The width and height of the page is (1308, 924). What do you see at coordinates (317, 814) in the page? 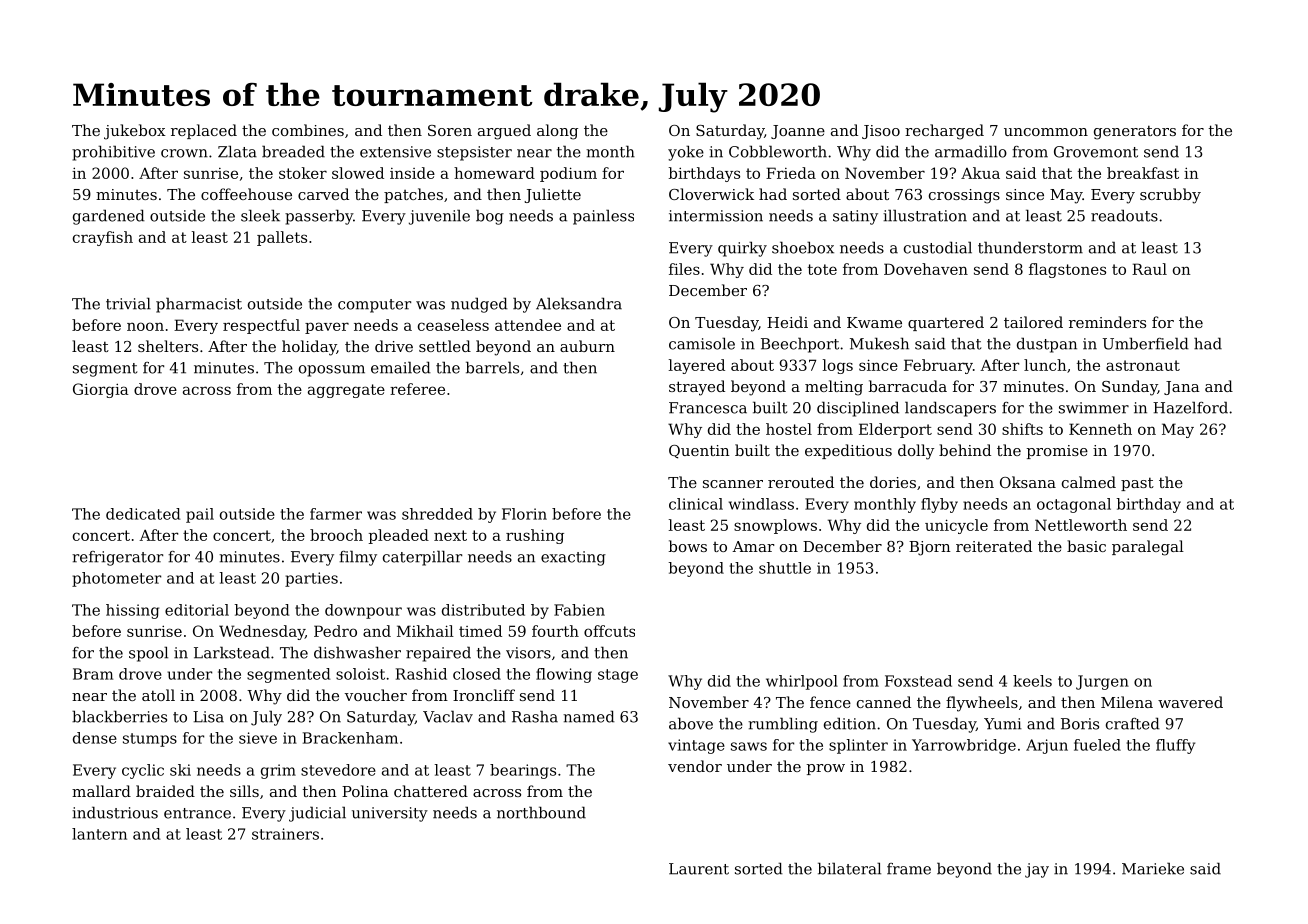
I see `judicial` at bounding box center [317, 814].
